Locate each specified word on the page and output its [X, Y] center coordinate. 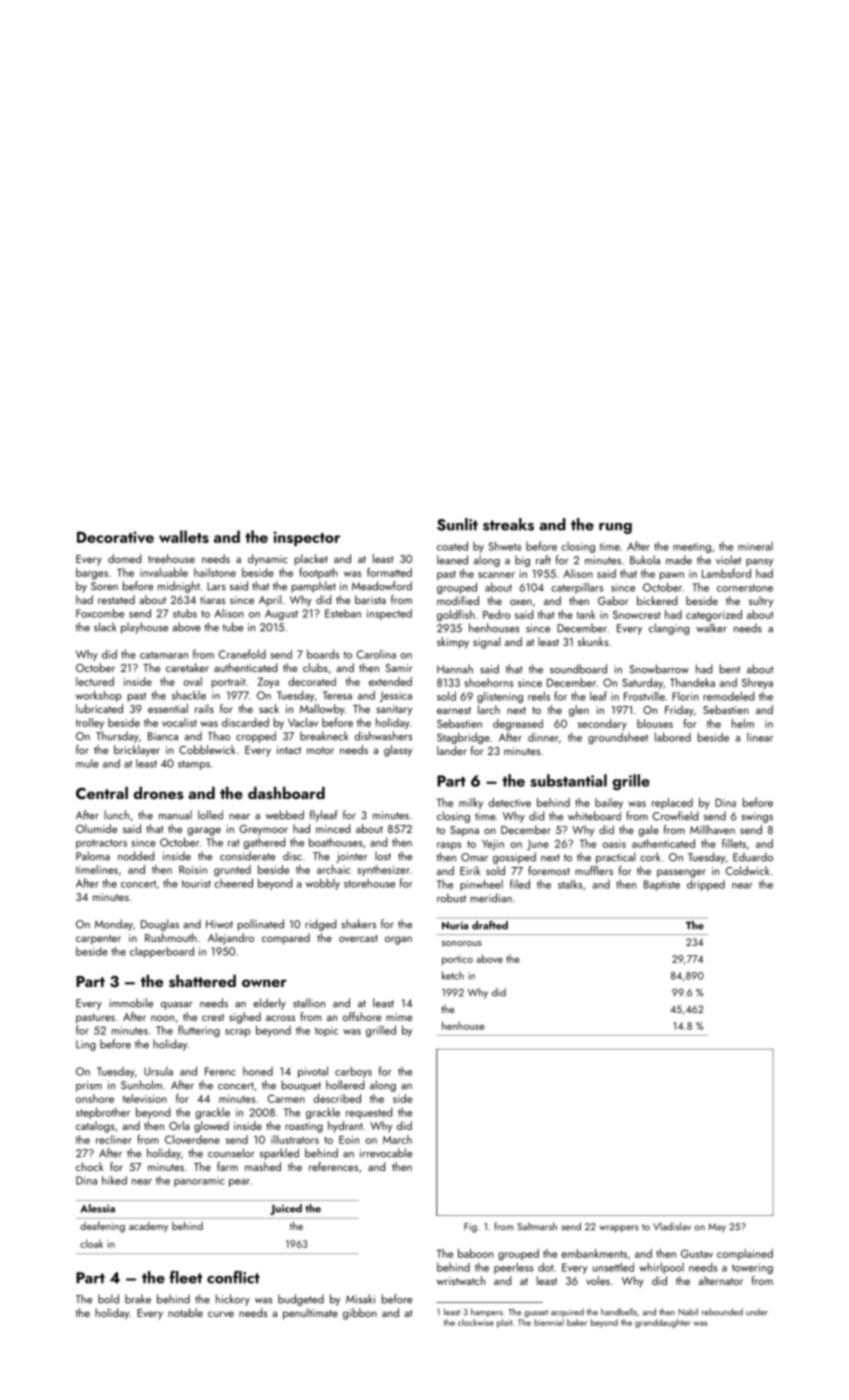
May [717, 1228]
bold [108, 1299]
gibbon [360, 1314]
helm [743, 723]
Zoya [268, 682]
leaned [452, 560]
